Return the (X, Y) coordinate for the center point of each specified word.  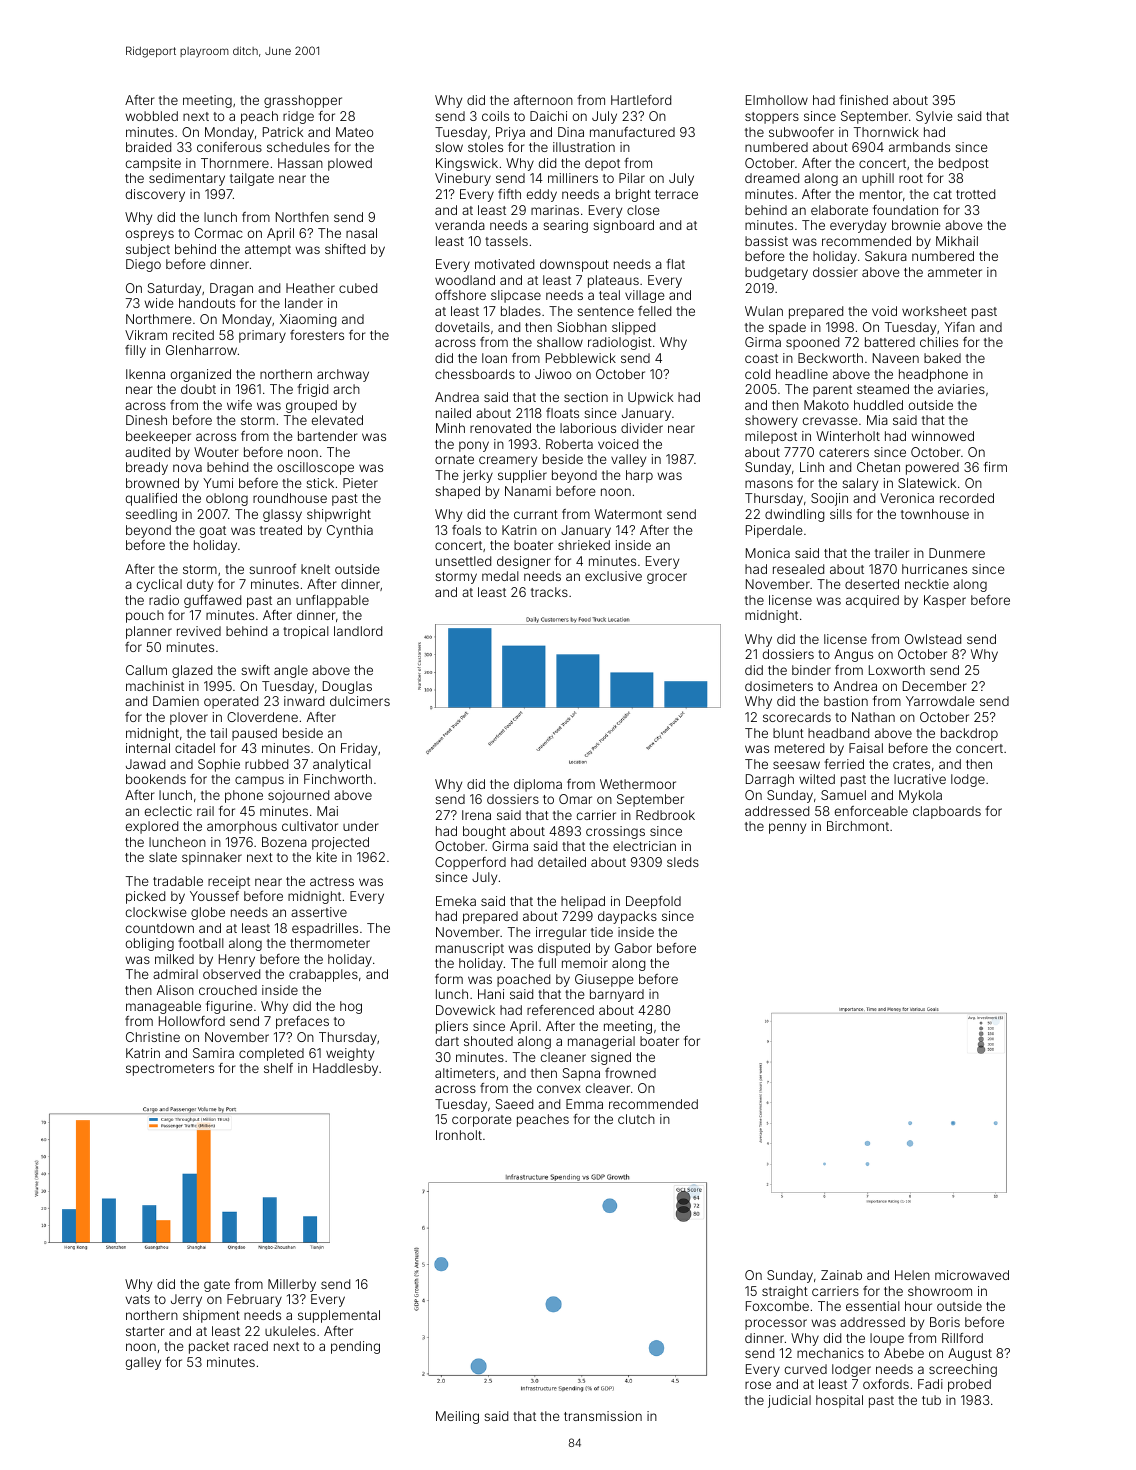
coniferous (229, 147)
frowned (630, 1073)
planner (149, 632)
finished (863, 100)
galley (143, 1363)
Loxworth (897, 670)
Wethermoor (638, 784)
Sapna (581, 1074)
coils (495, 116)
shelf (278, 1068)
